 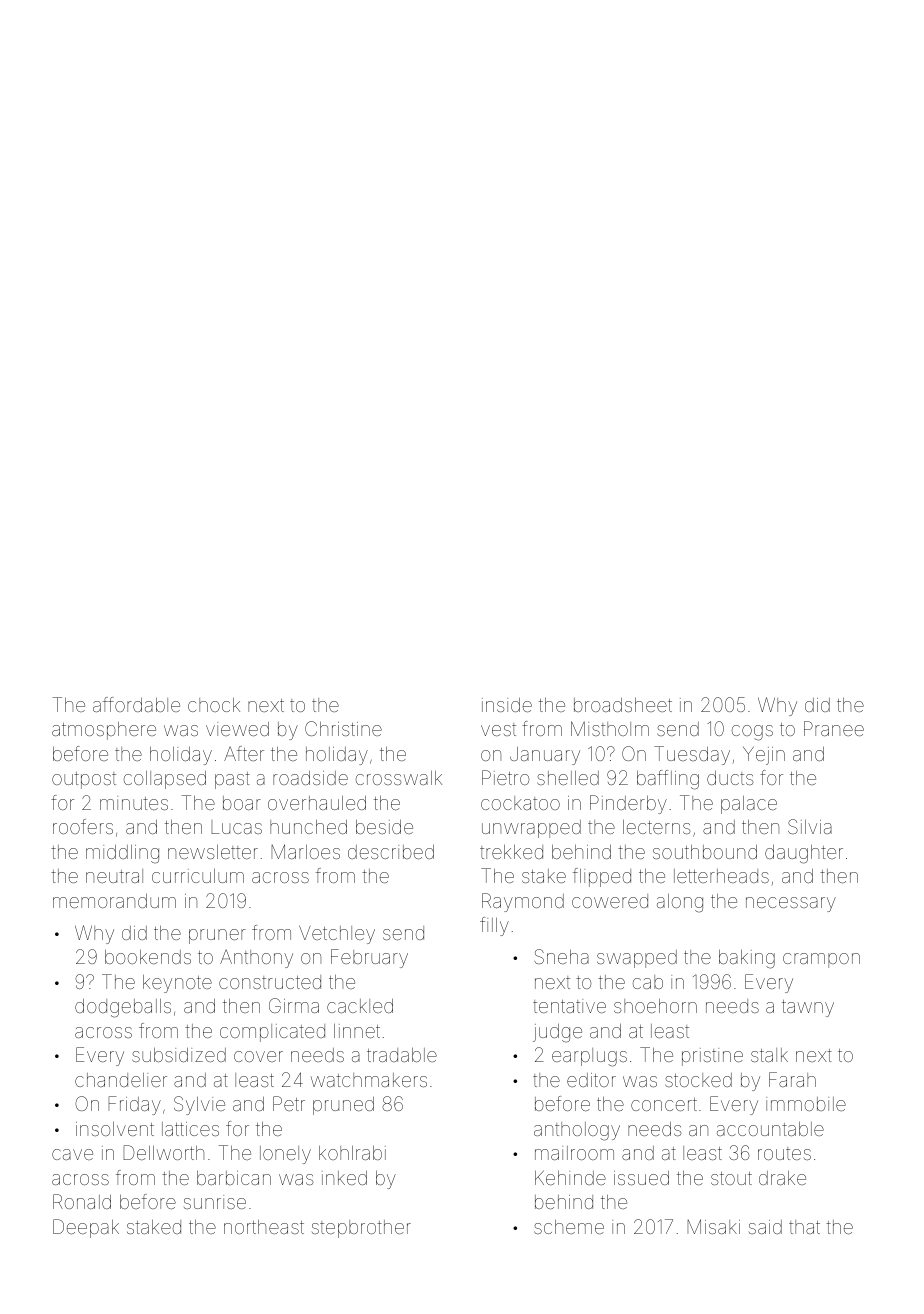 What do you see at coordinates (664, 1104) in the screenshot?
I see `concert` at bounding box center [664, 1104].
